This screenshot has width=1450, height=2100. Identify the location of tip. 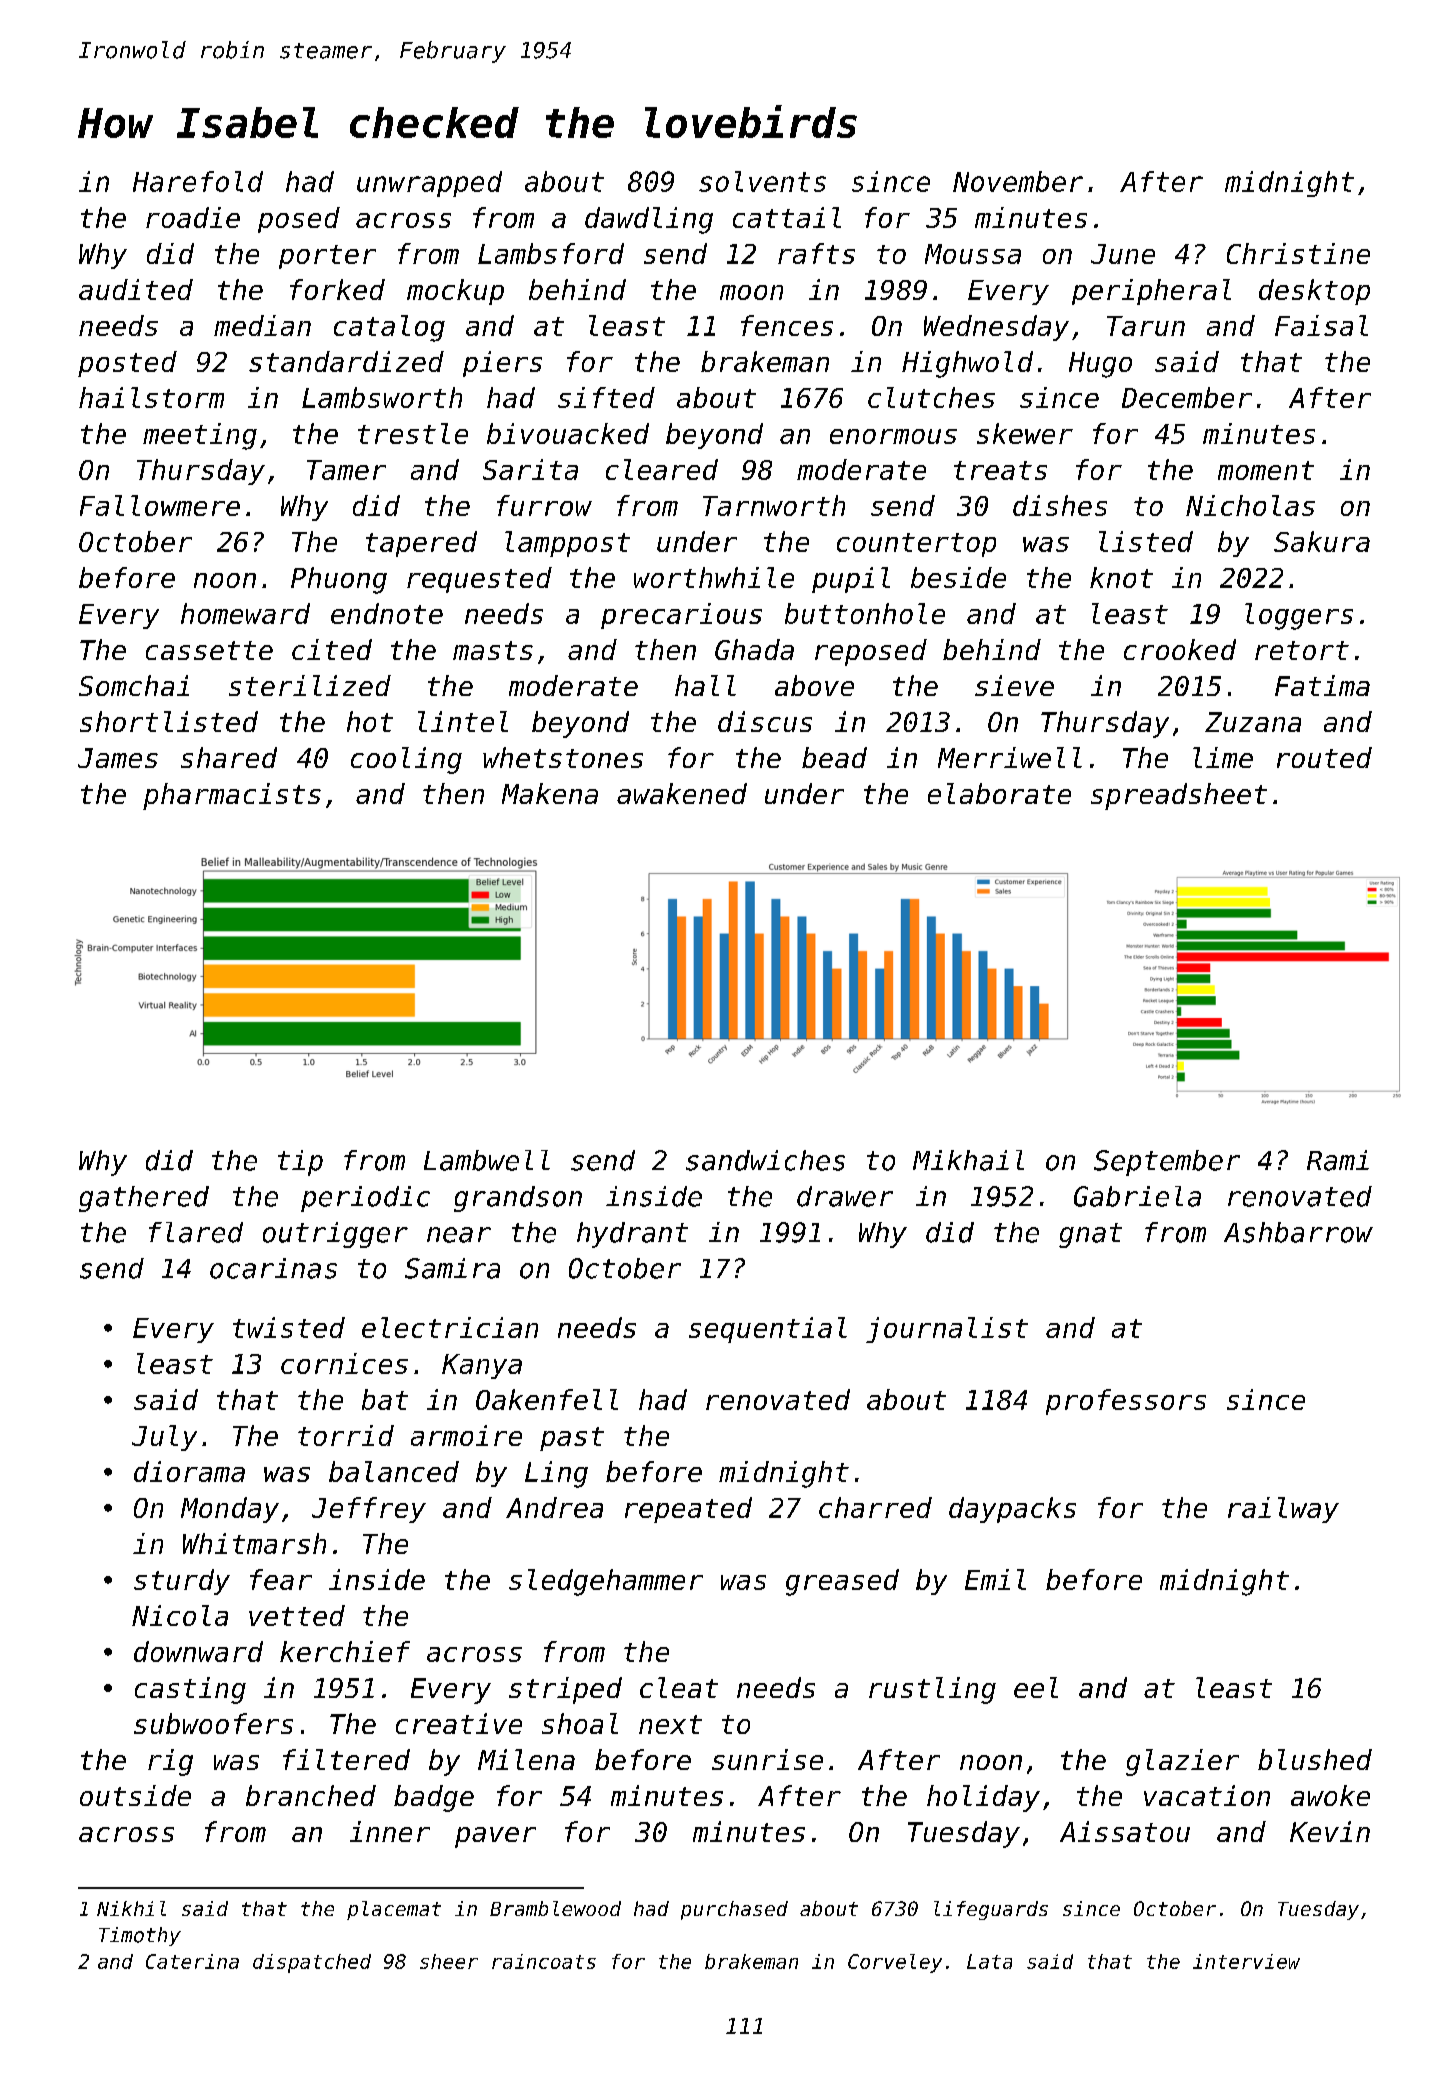
(300, 1163).
